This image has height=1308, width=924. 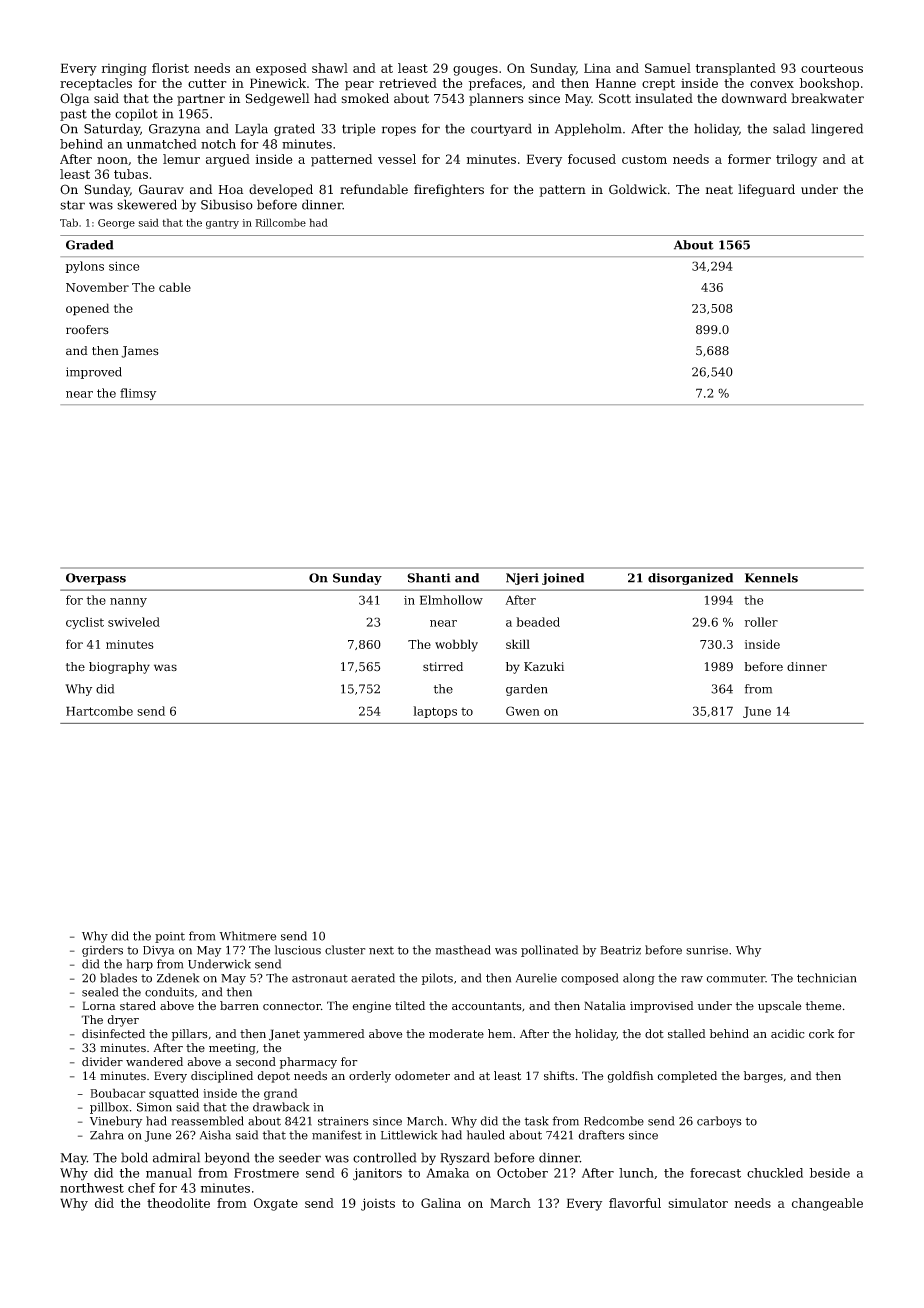 What do you see at coordinates (719, 190) in the image?
I see `neat` at bounding box center [719, 190].
